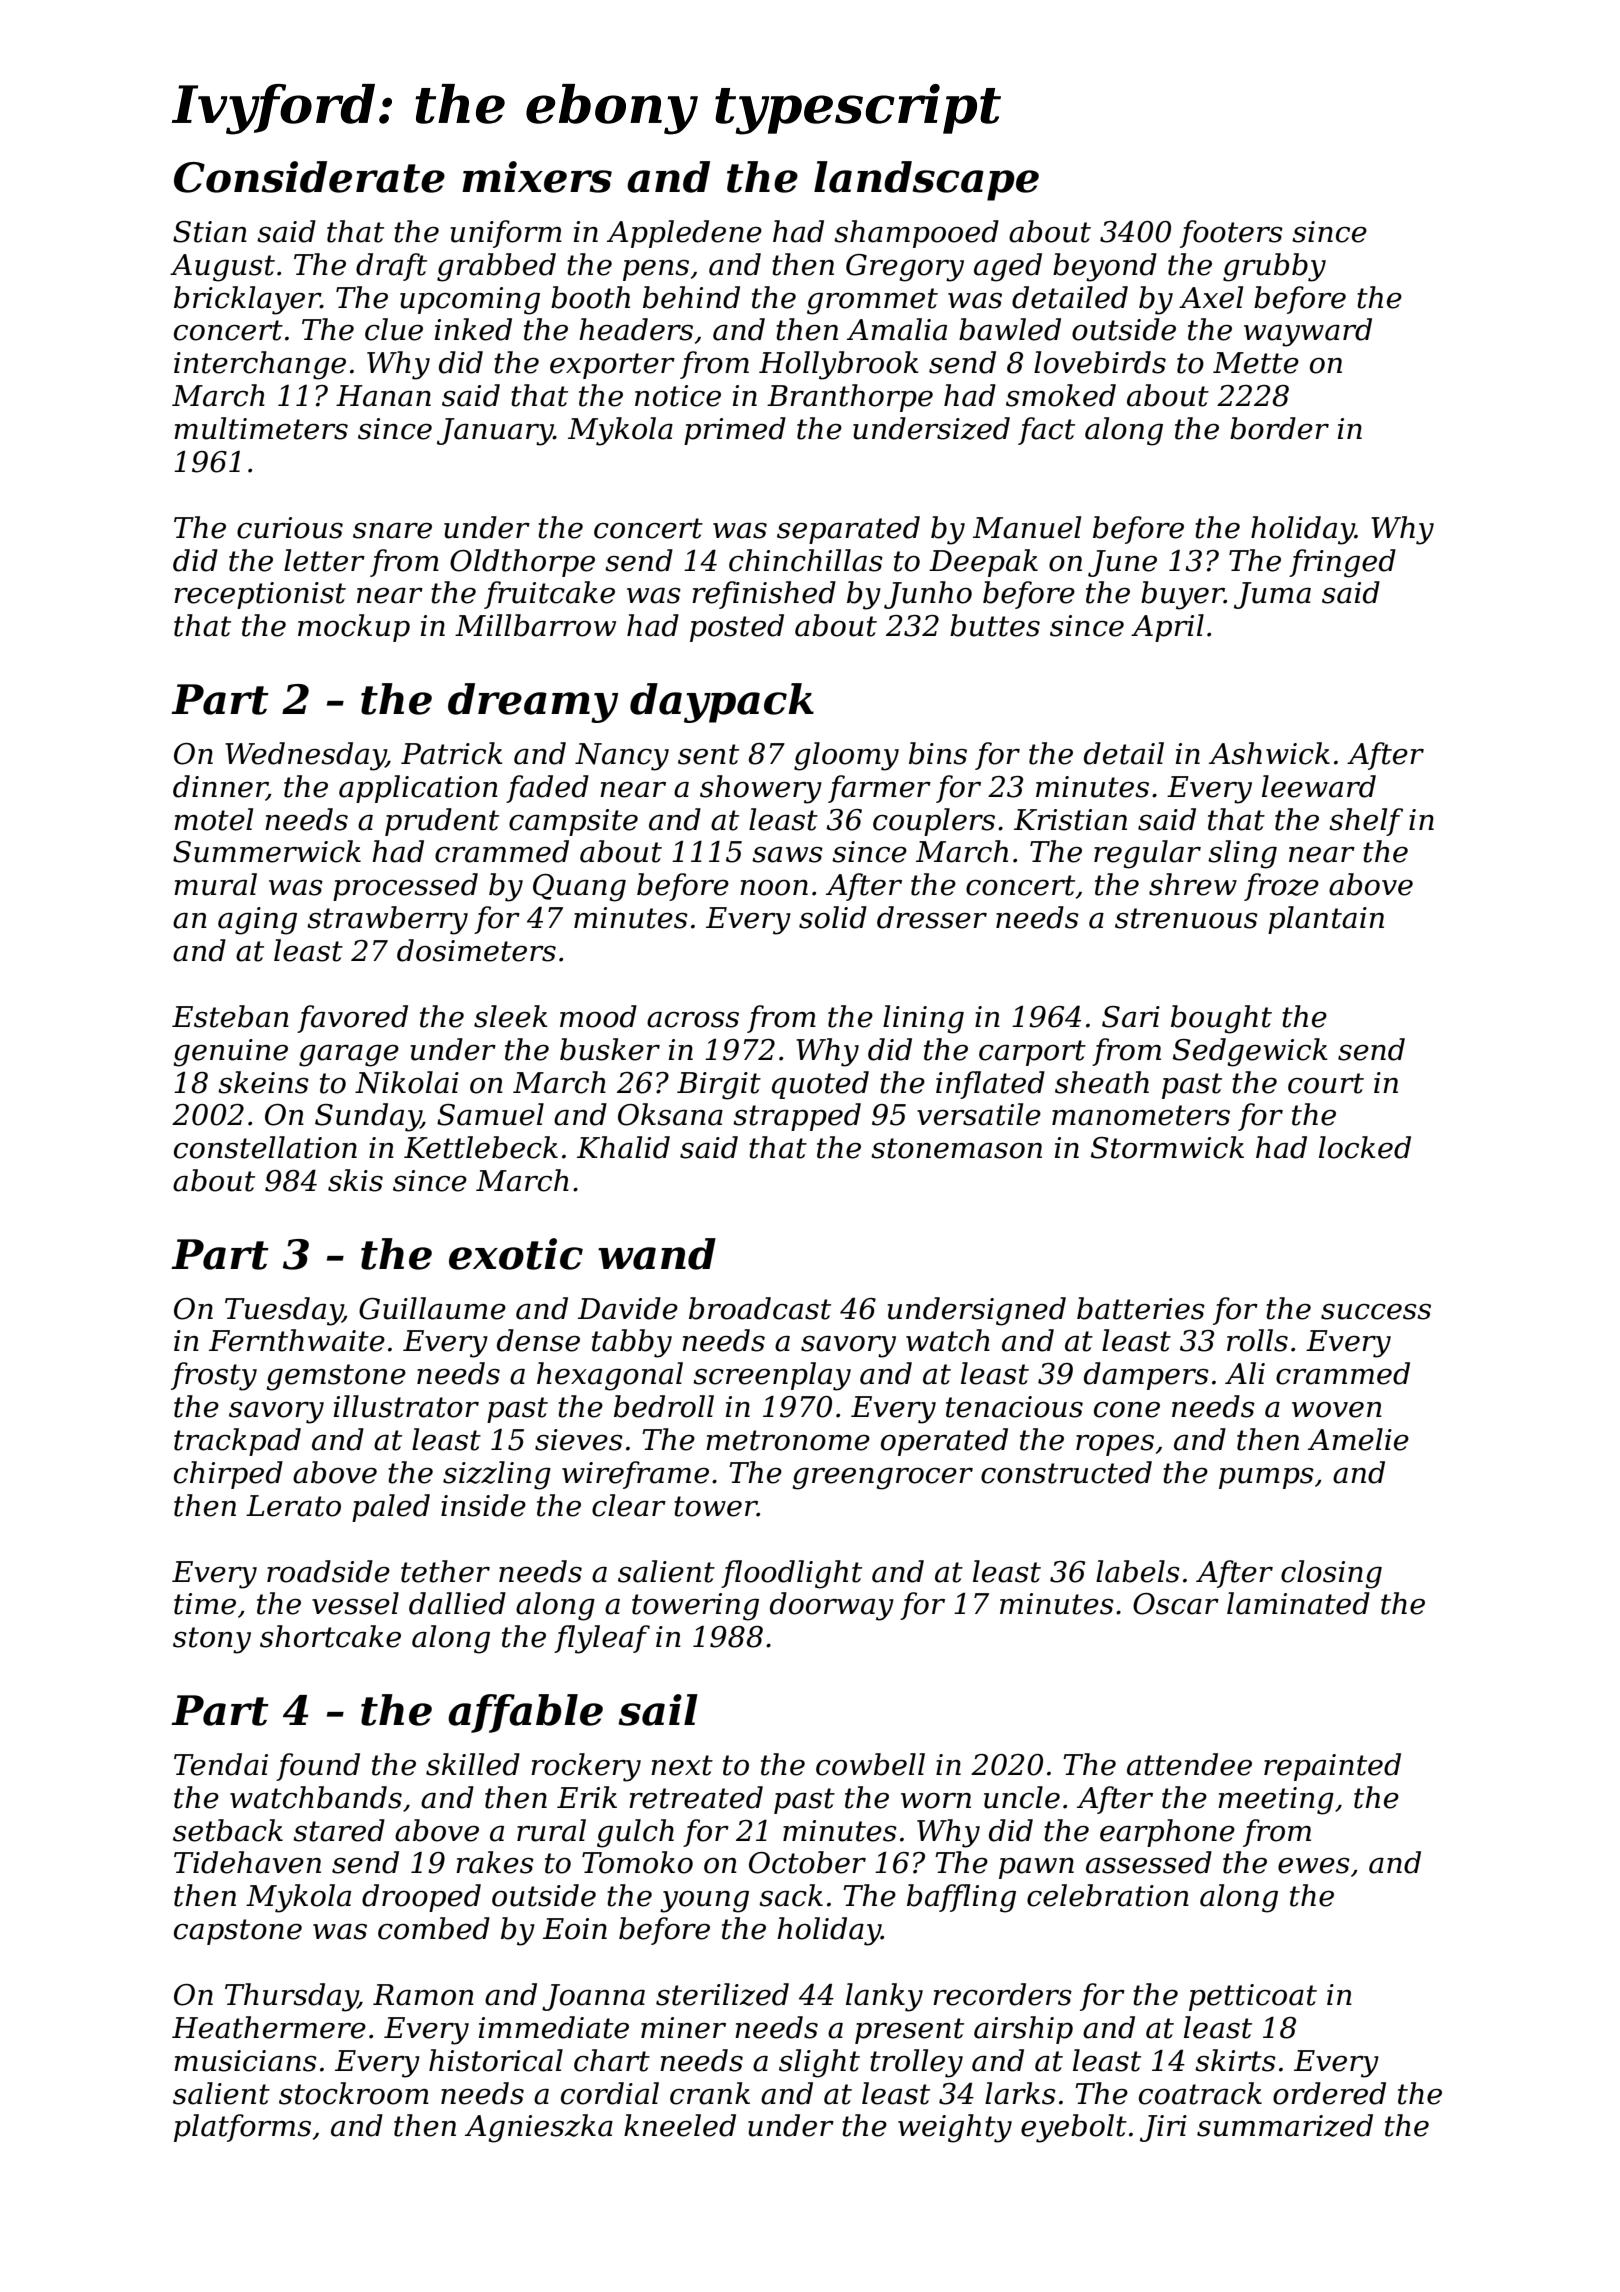 This page has width=1620, height=2292. What do you see at coordinates (983, 563) in the page?
I see `Deepak` at bounding box center [983, 563].
